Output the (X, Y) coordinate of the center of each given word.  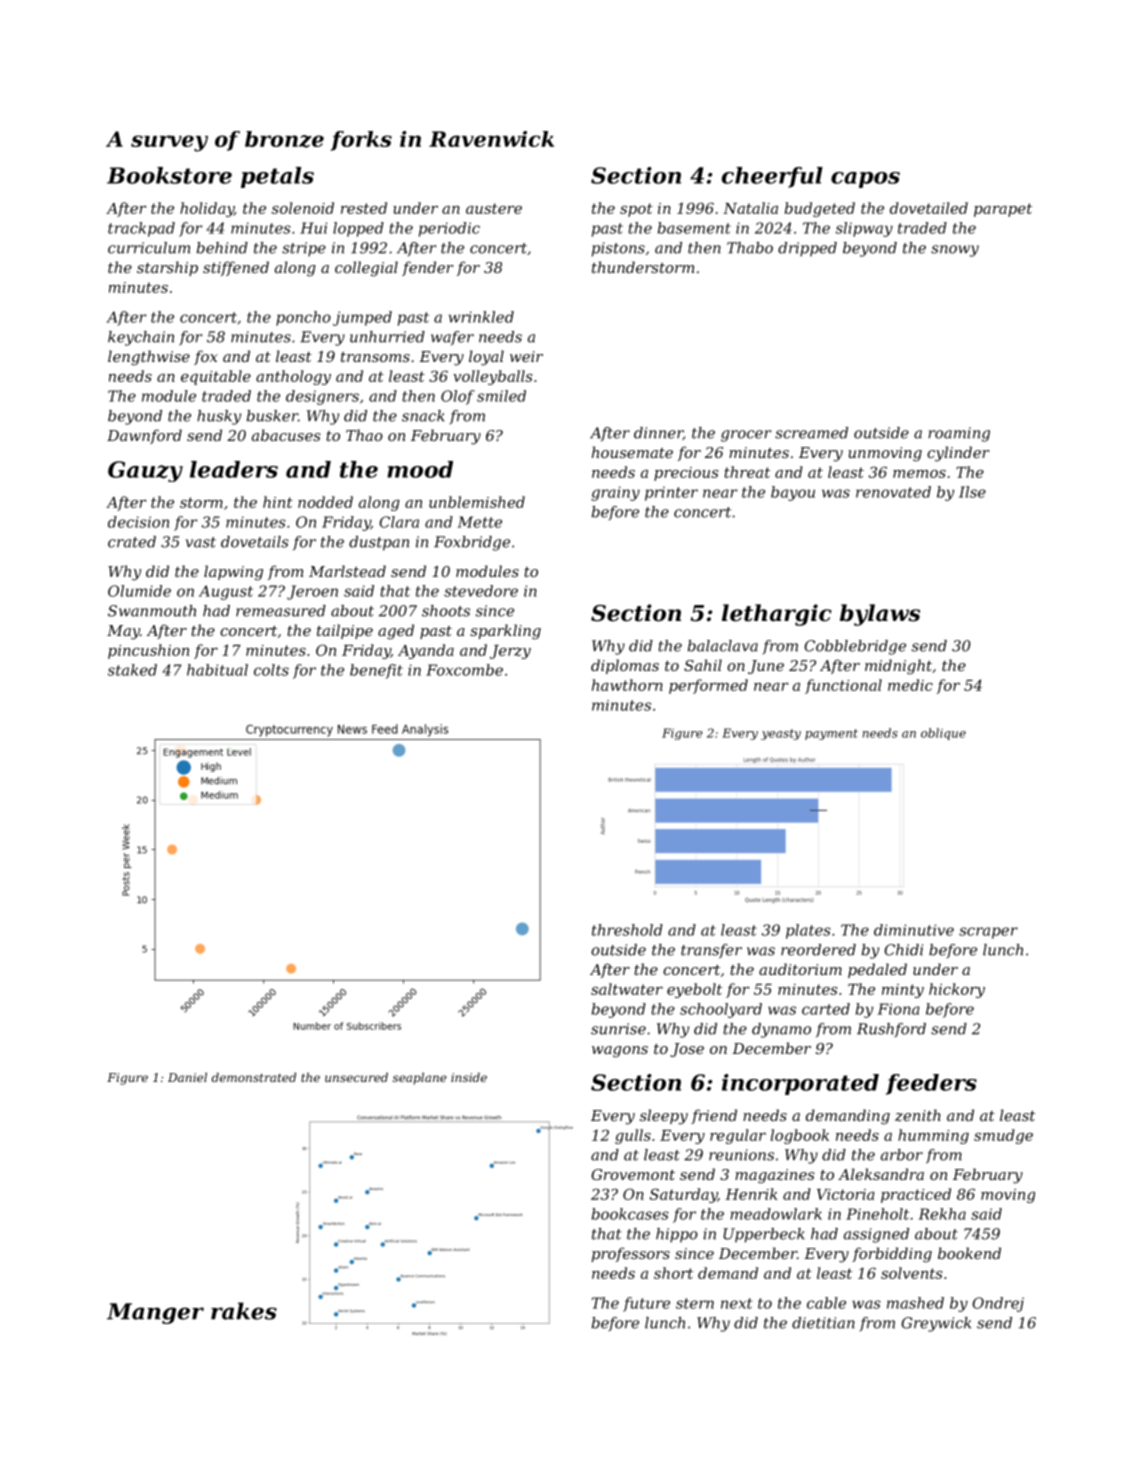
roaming (959, 434)
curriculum (149, 248)
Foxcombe (464, 670)
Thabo (750, 248)
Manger (155, 1313)
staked (132, 670)
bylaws (880, 615)
